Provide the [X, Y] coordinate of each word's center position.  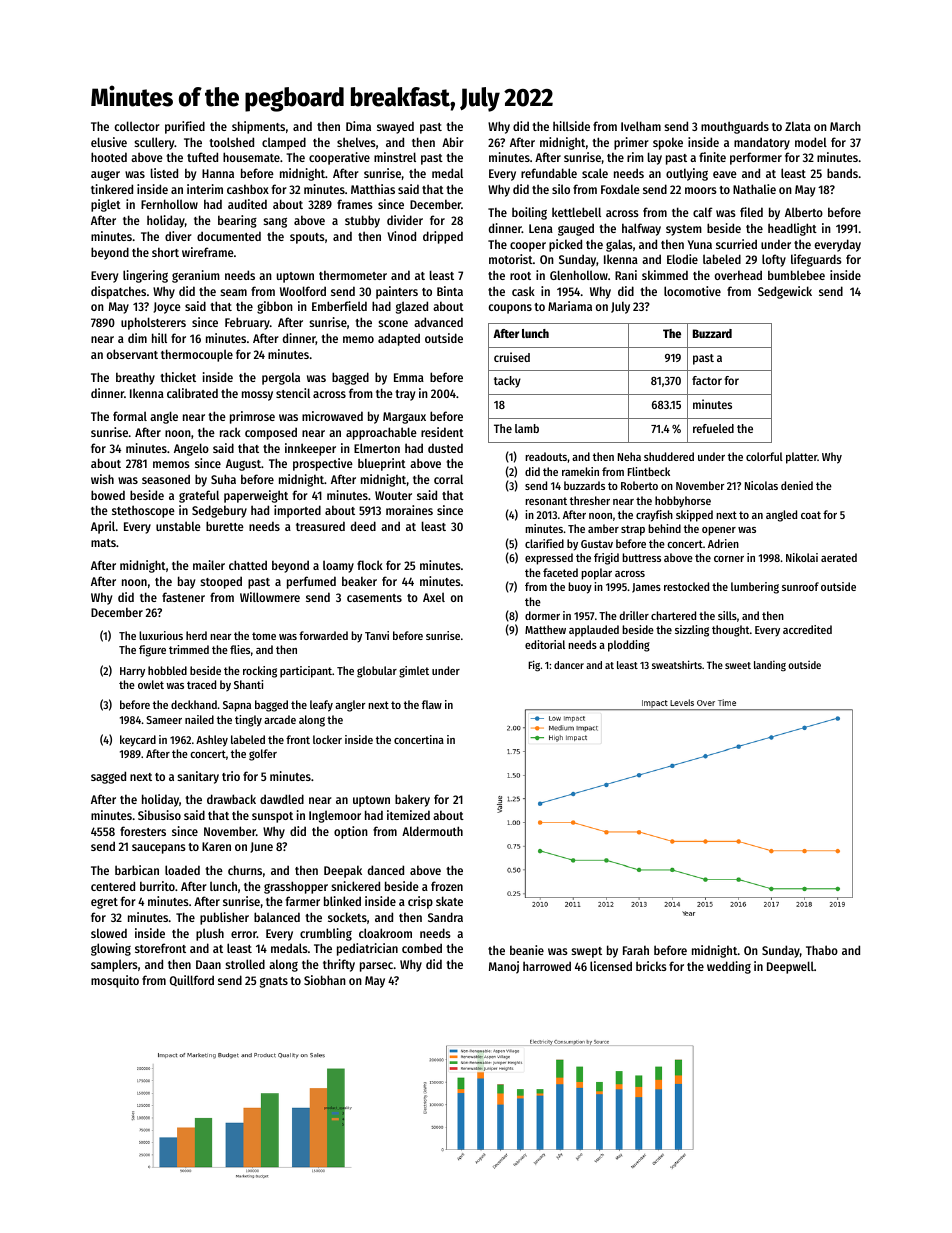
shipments [258, 127]
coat [811, 515]
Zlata [798, 126]
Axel [434, 597]
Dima [358, 126]
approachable [381, 433]
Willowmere [270, 597]
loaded [182, 870]
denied [797, 485]
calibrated [192, 393]
